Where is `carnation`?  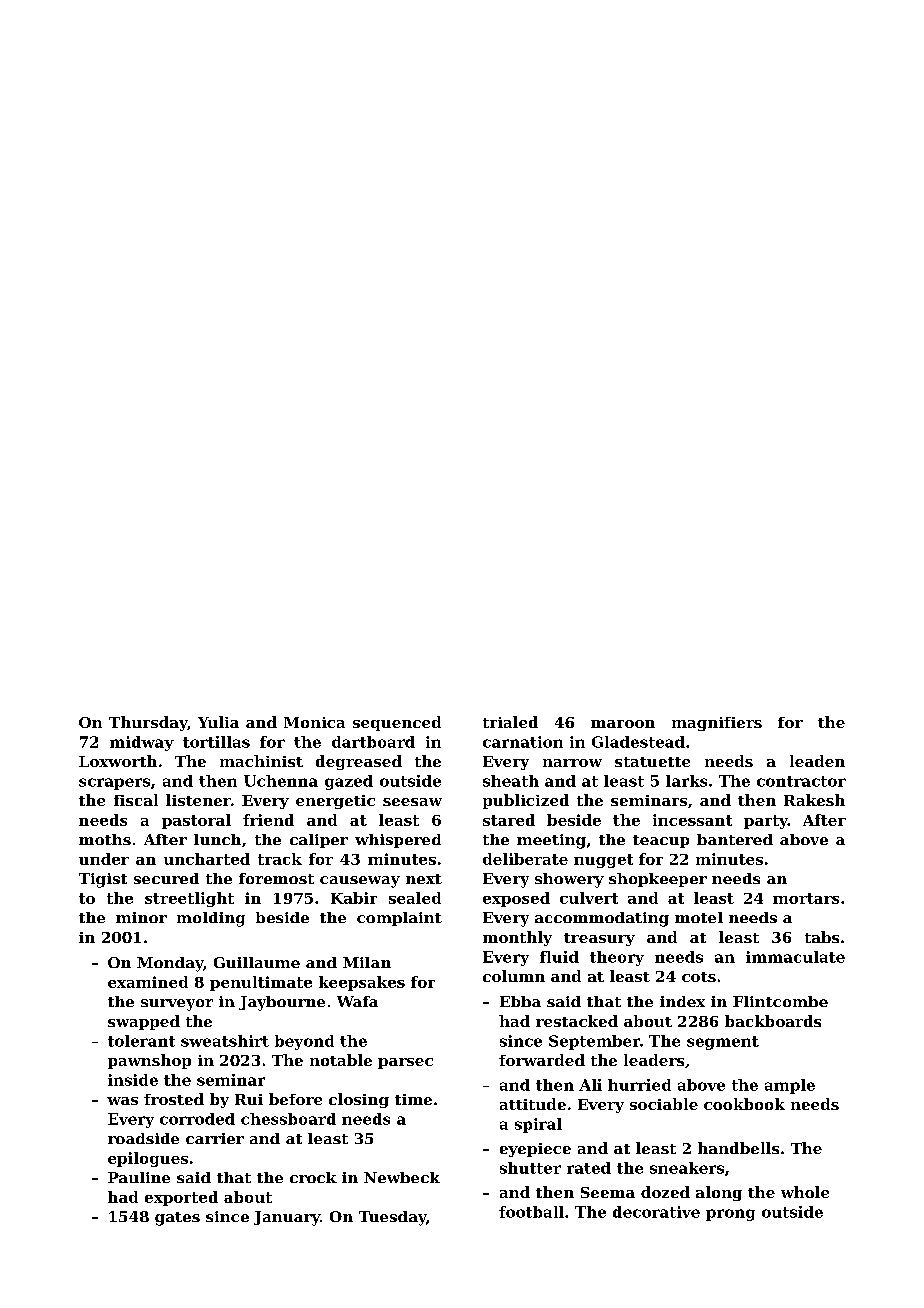
carnation is located at coordinates (523, 742).
